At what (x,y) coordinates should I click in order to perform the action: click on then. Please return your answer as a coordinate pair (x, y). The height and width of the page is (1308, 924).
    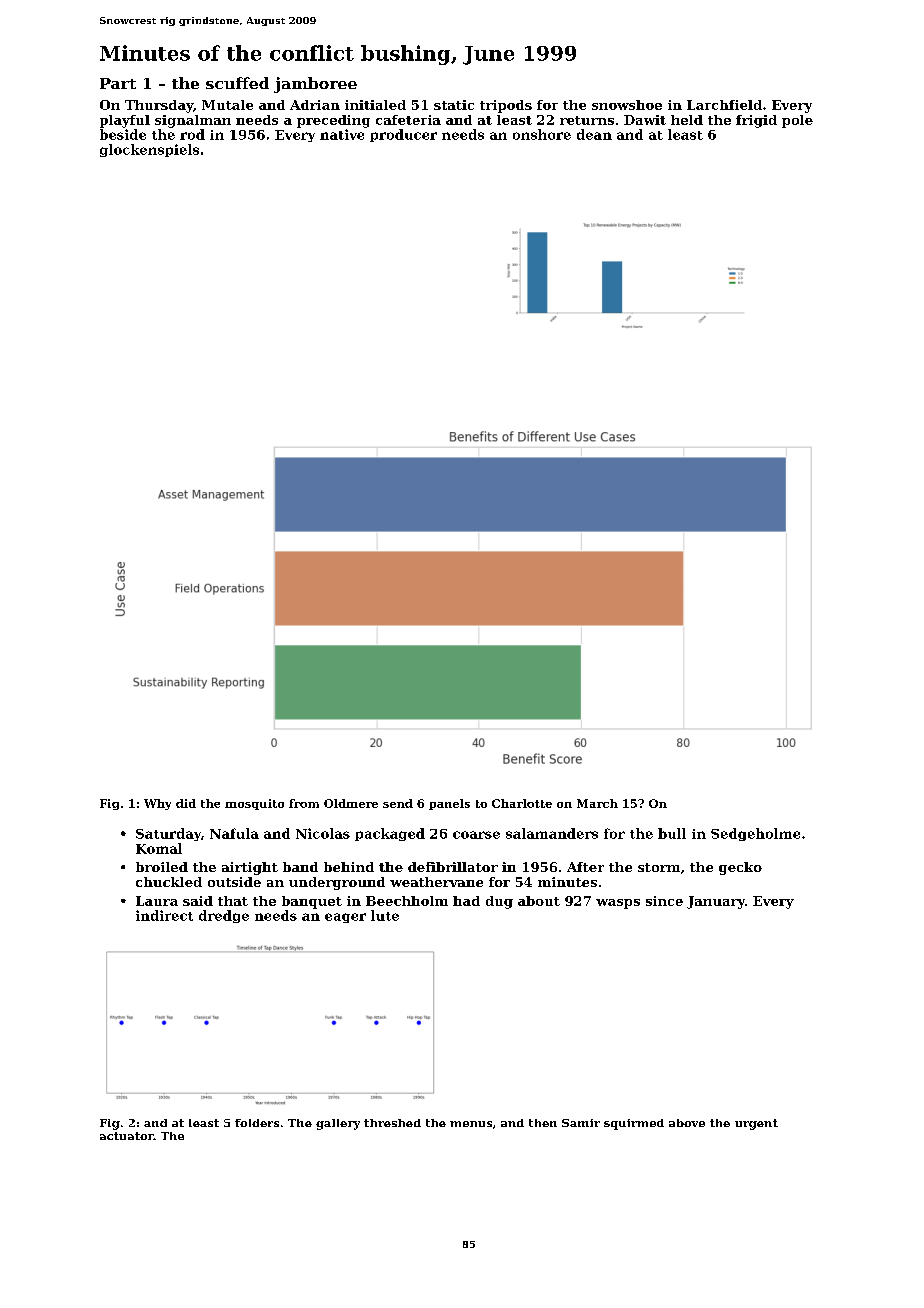
    Looking at the image, I should click on (543, 1123).
